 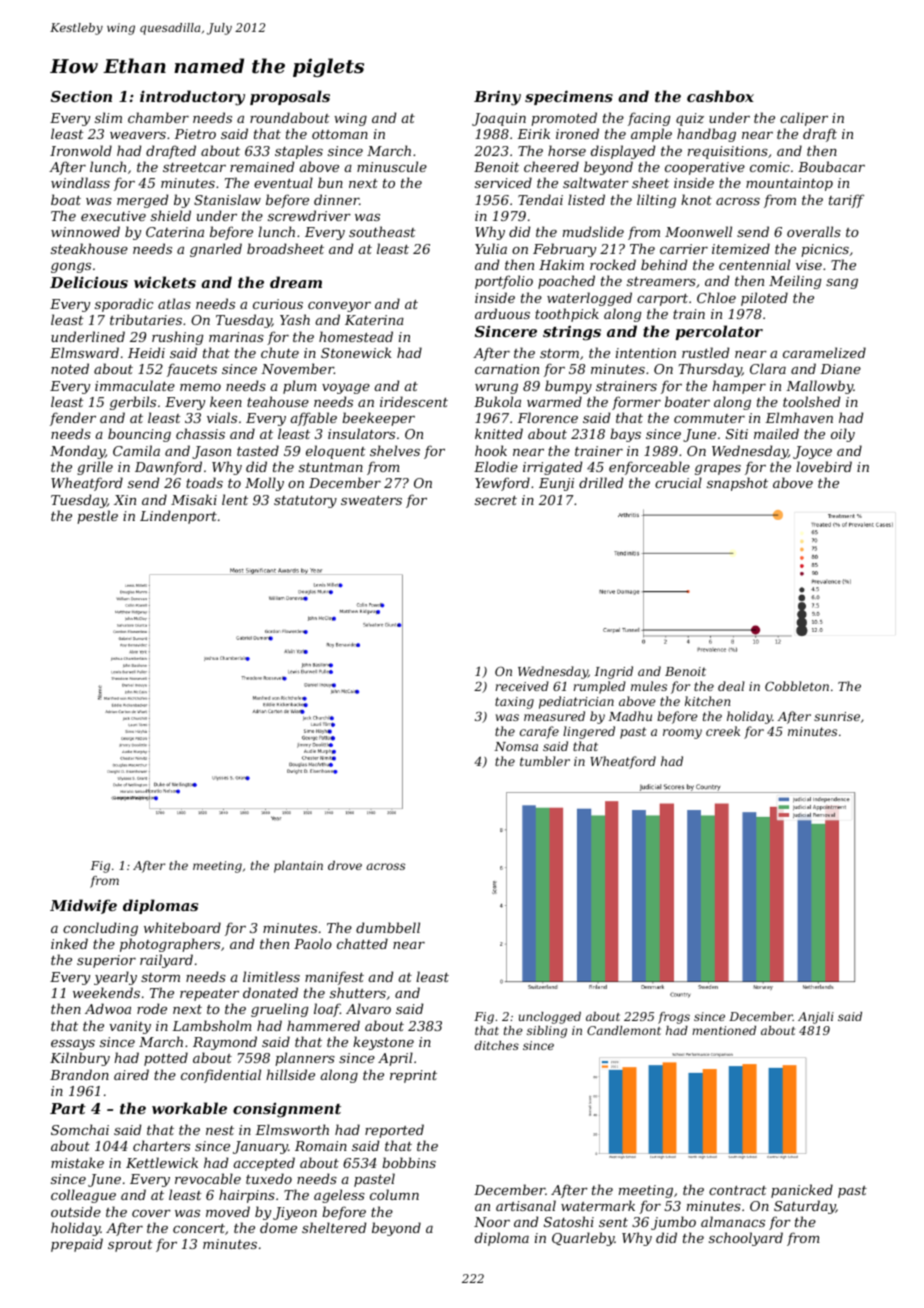 What do you see at coordinates (514, 703) in the document?
I see `taxing` at bounding box center [514, 703].
